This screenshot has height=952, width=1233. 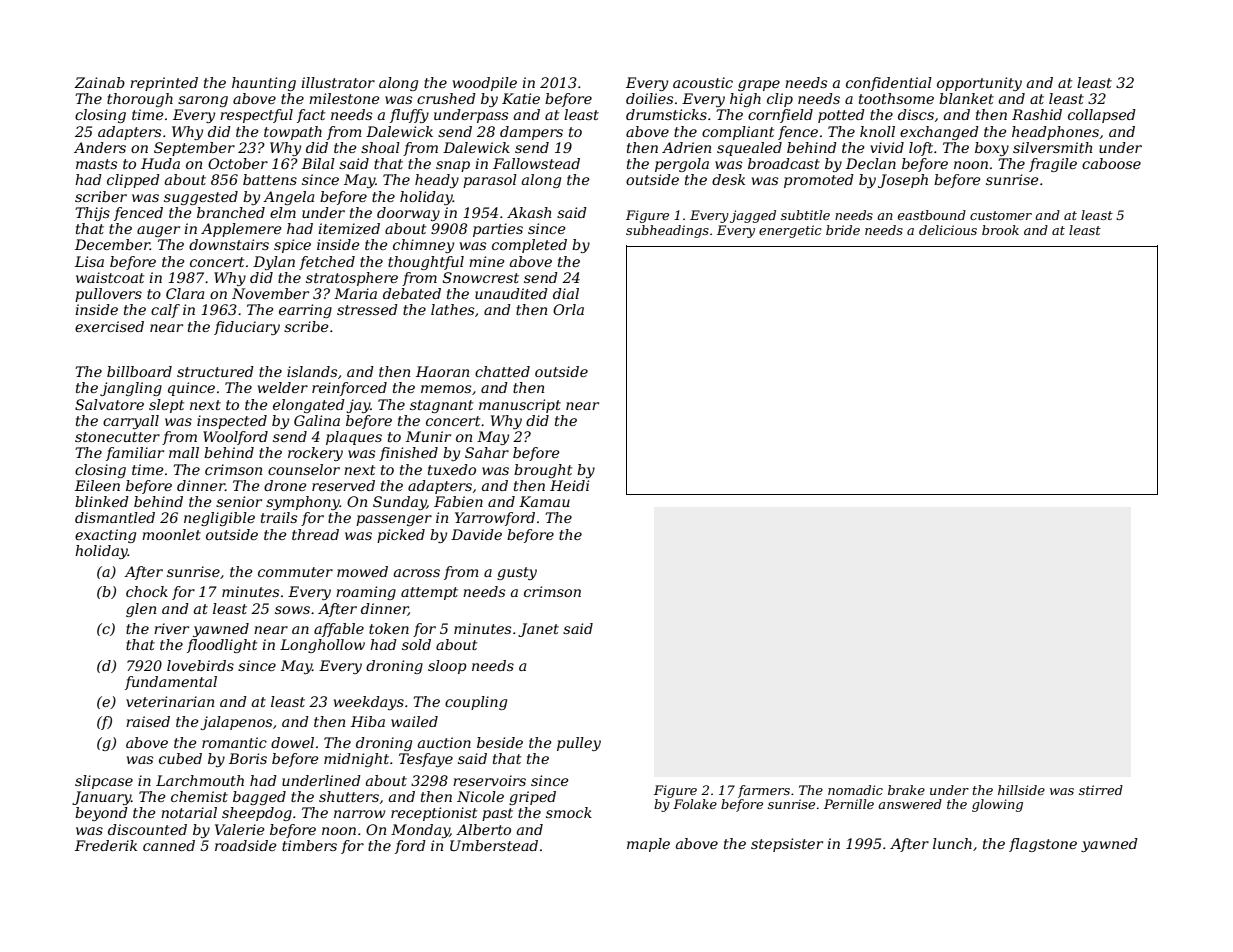 What do you see at coordinates (569, 485) in the screenshot?
I see `Heidi` at bounding box center [569, 485].
